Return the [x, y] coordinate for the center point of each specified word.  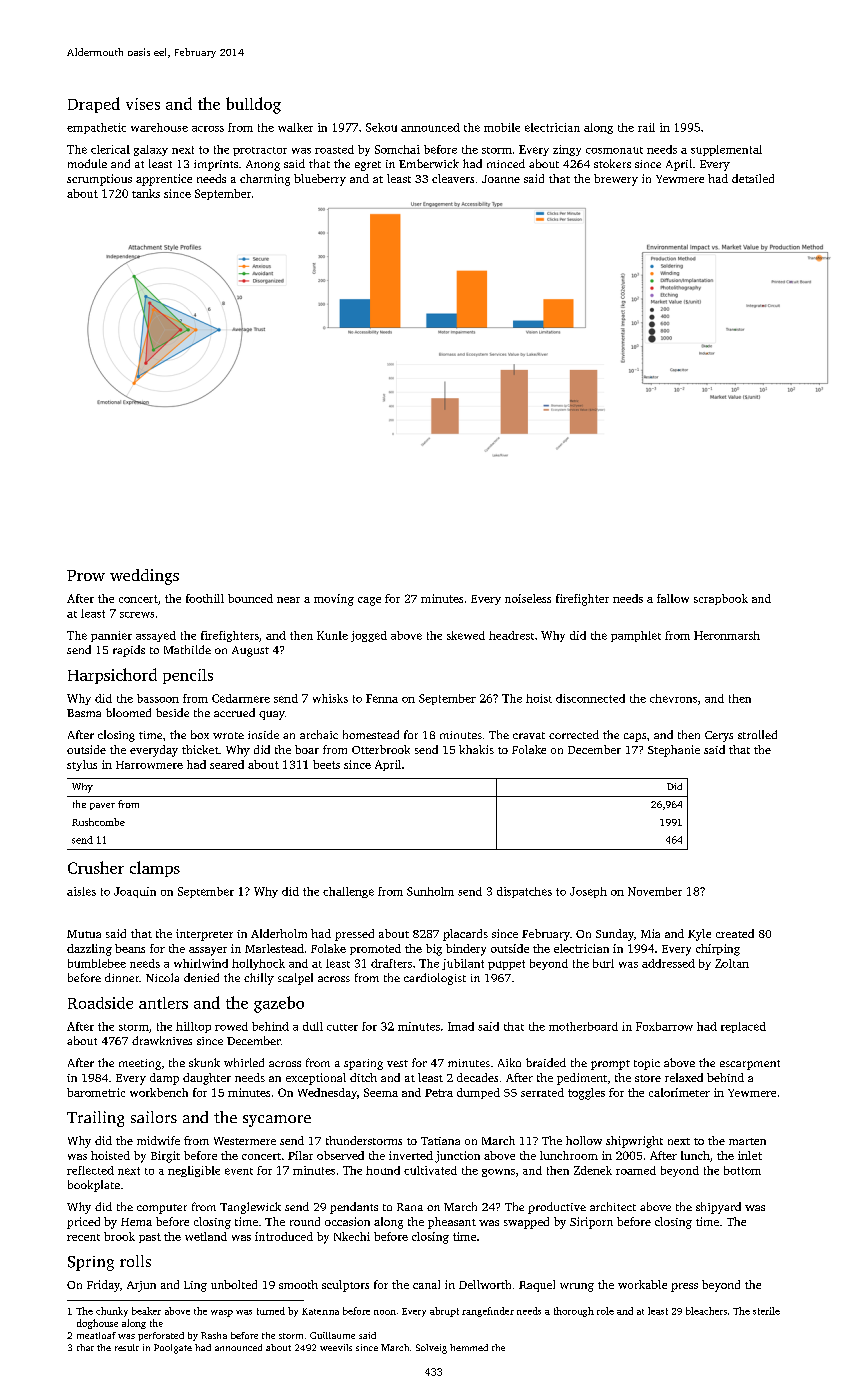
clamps [155, 869]
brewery [616, 180]
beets [326, 764]
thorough [574, 1312]
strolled [757, 734]
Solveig [431, 1349]
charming [265, 180]
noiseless [528, 598]
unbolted [234, 1284]
